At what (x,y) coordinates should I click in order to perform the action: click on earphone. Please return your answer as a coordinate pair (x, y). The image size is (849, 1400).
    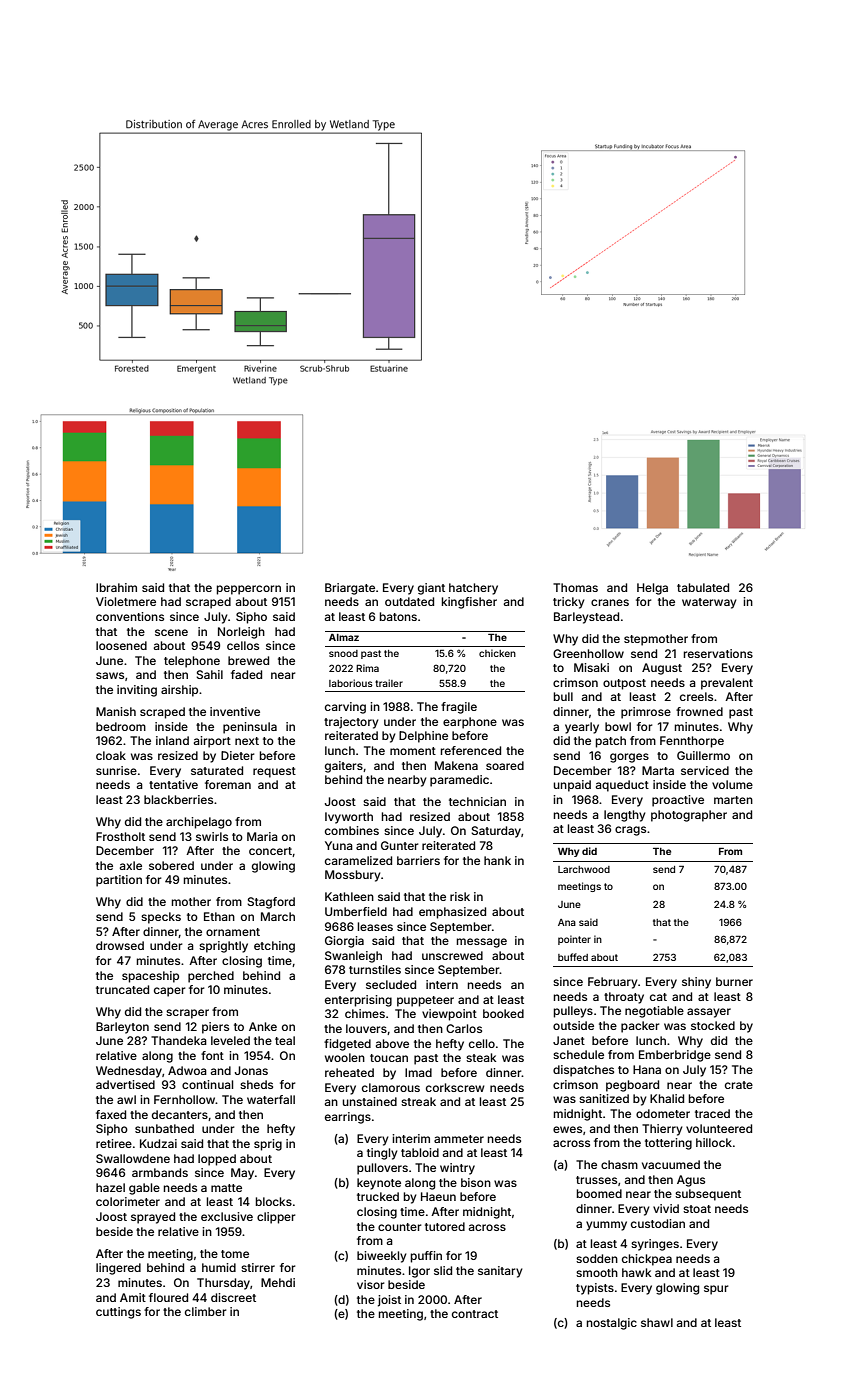
    Looking at the image, I should click on (470, 723).
